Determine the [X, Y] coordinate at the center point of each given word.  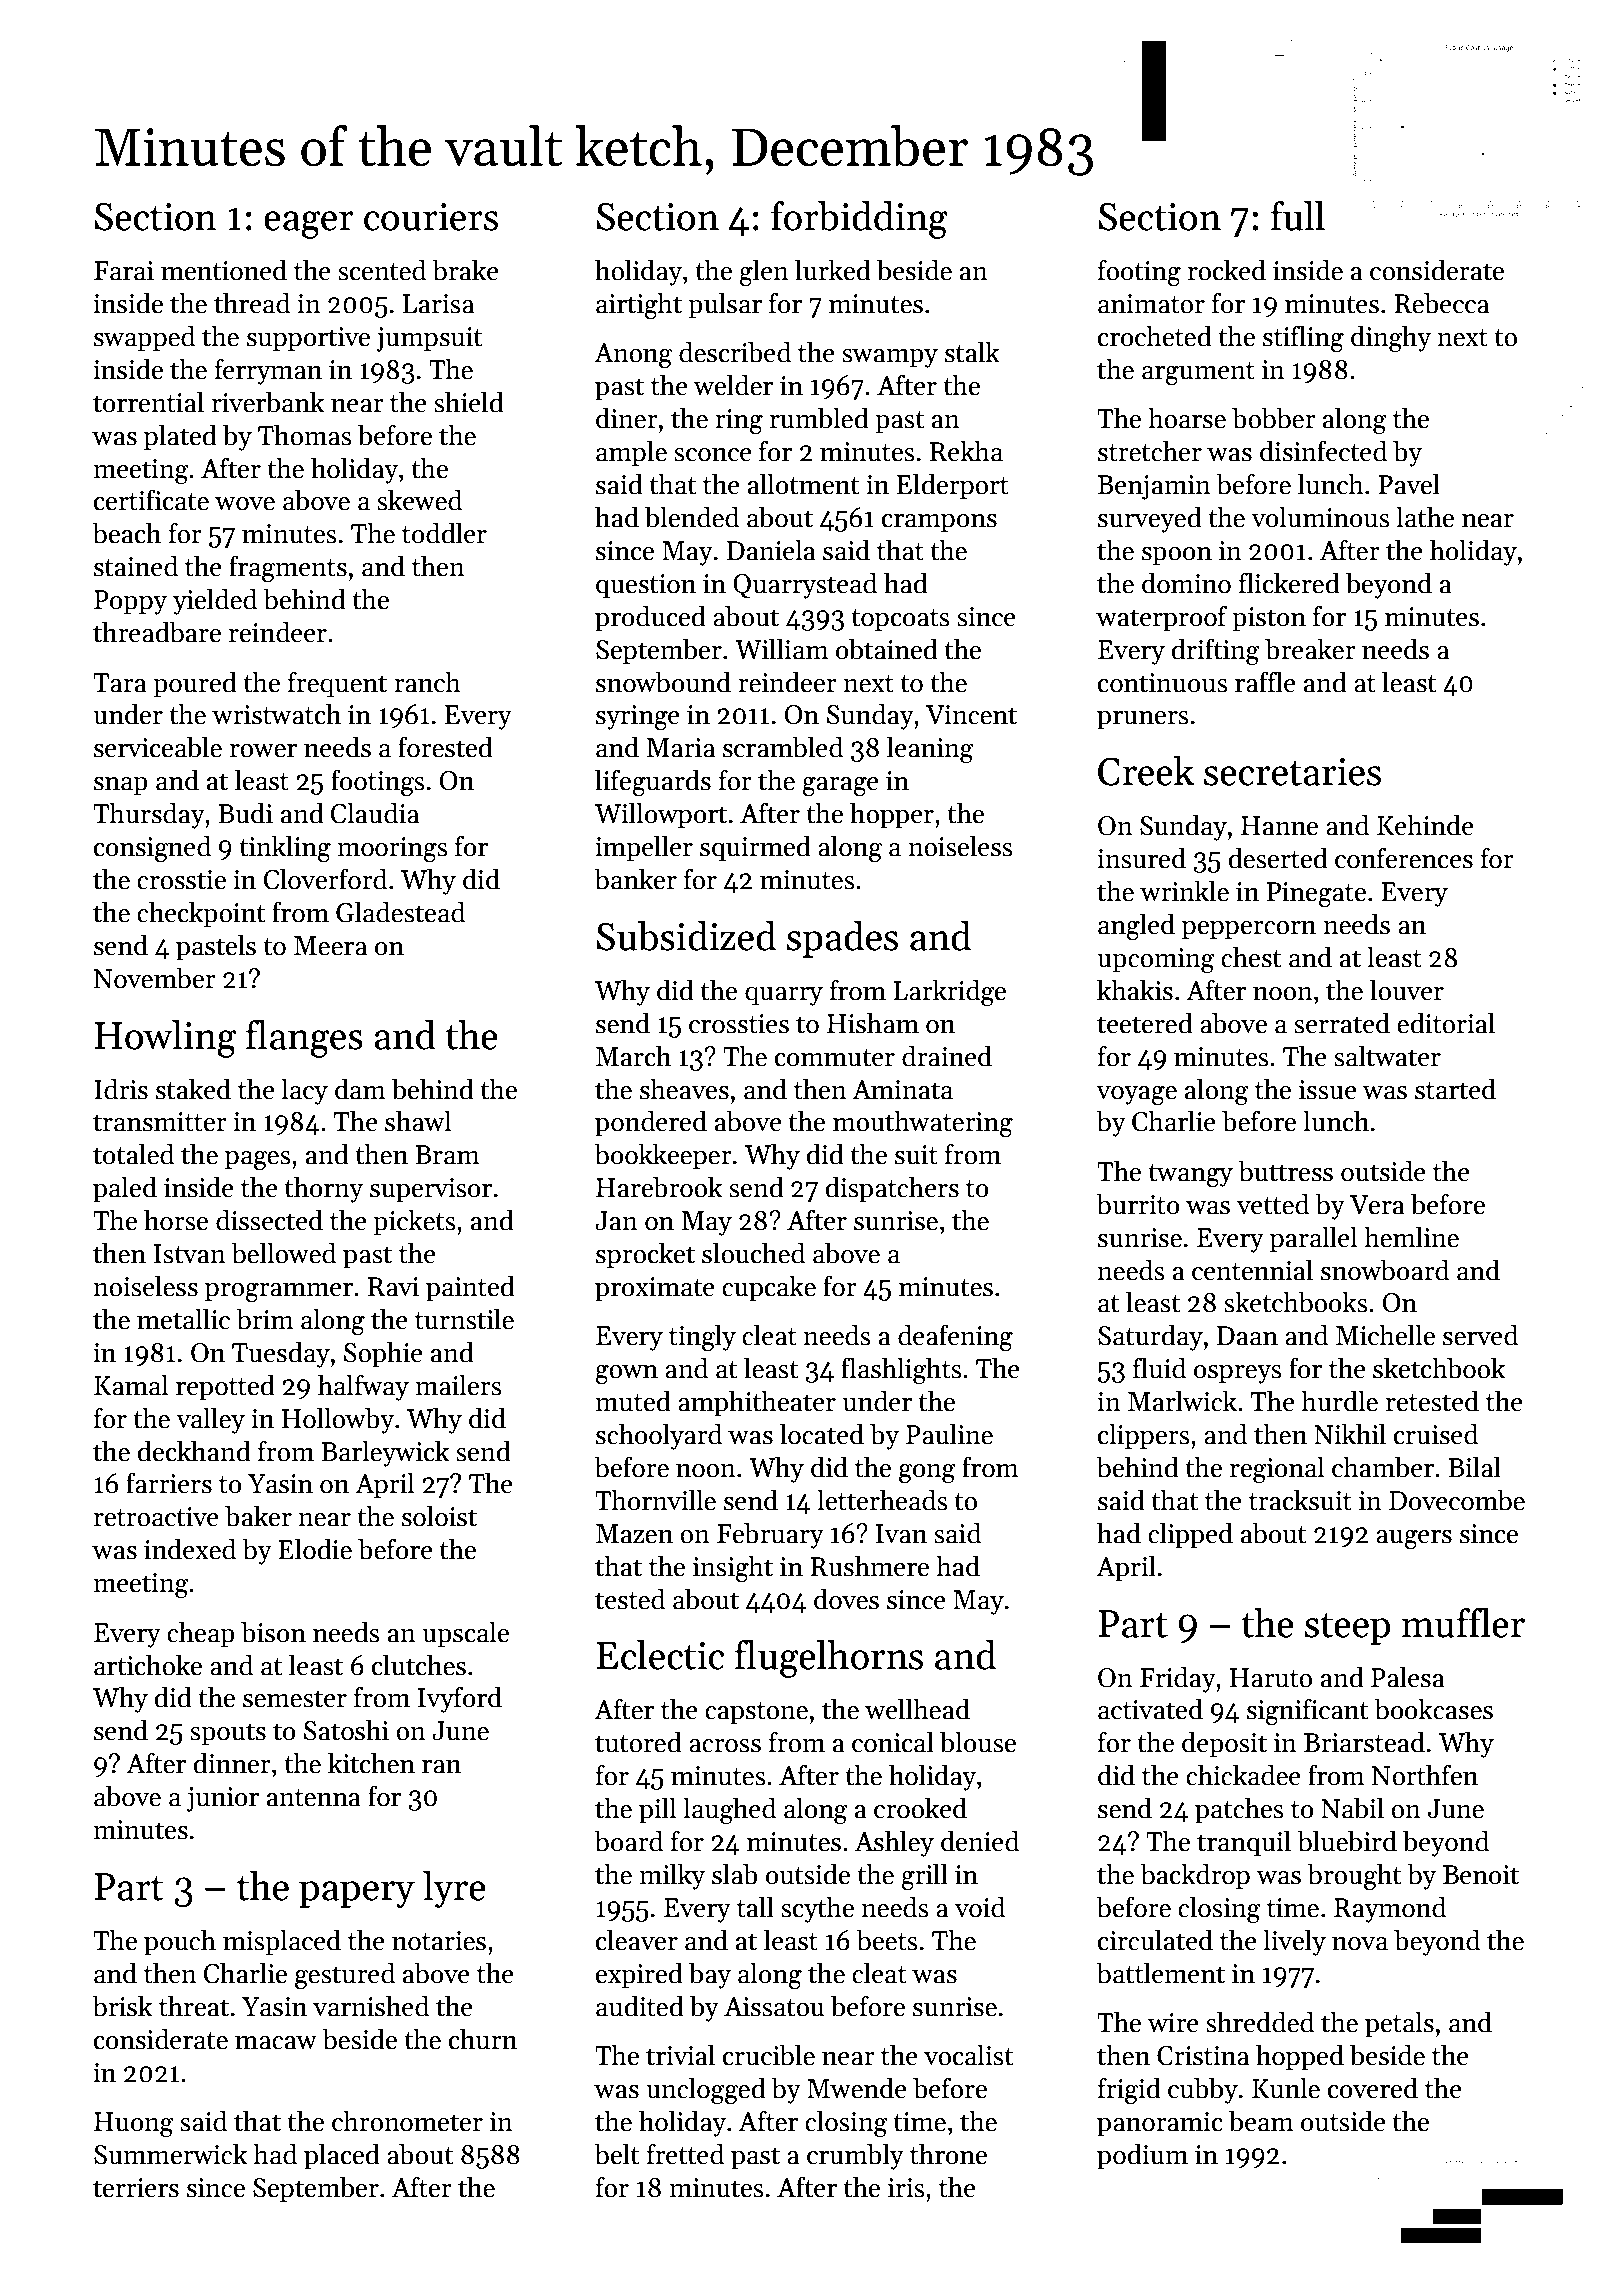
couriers [431, 217]
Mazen [634, 1534]
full [1298, 216]
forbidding [859, 220]
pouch [180, 1942]
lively [1294, 1942]
